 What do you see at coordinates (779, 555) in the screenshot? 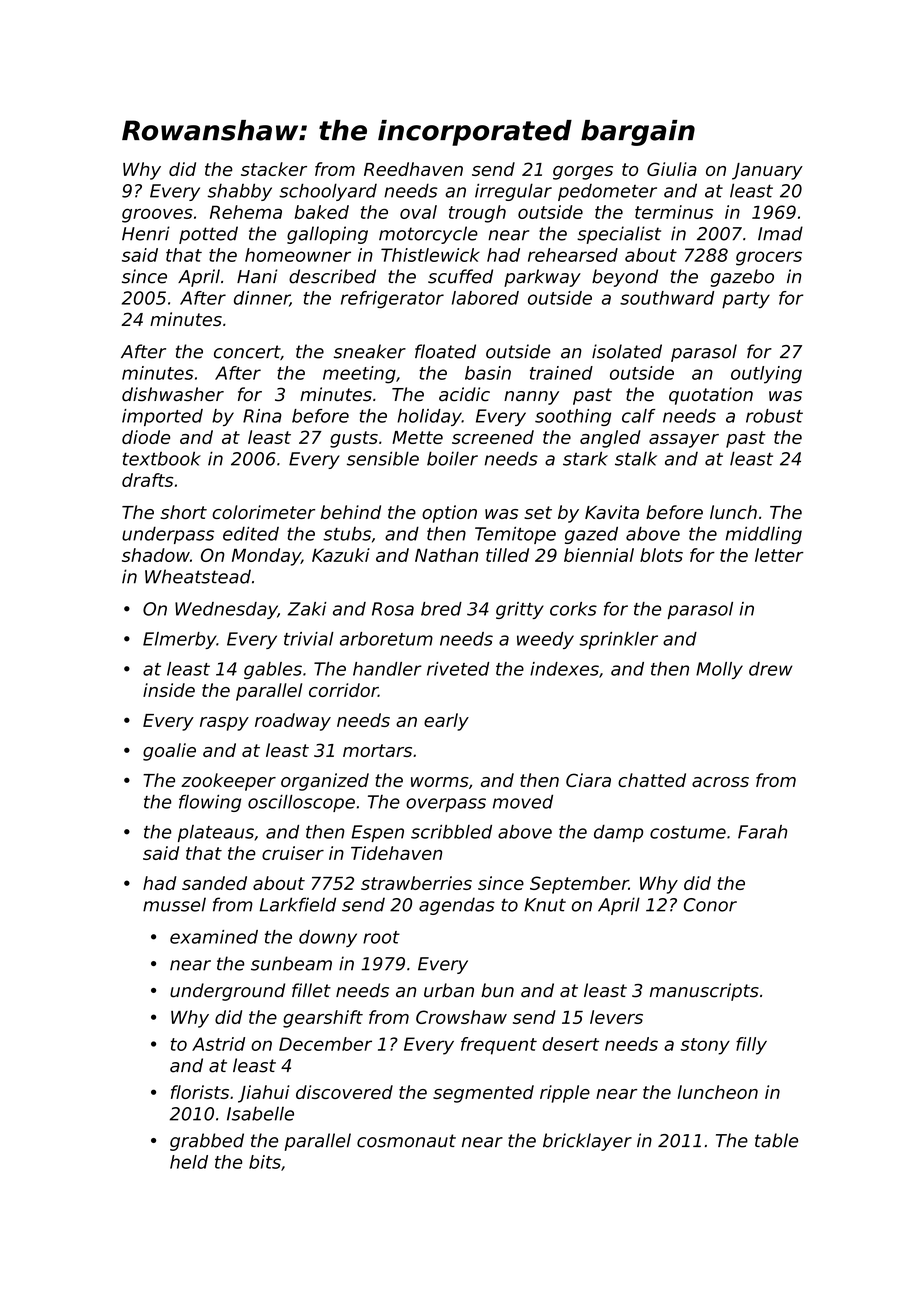
I see `letter` at bounding box center [779, 555].
